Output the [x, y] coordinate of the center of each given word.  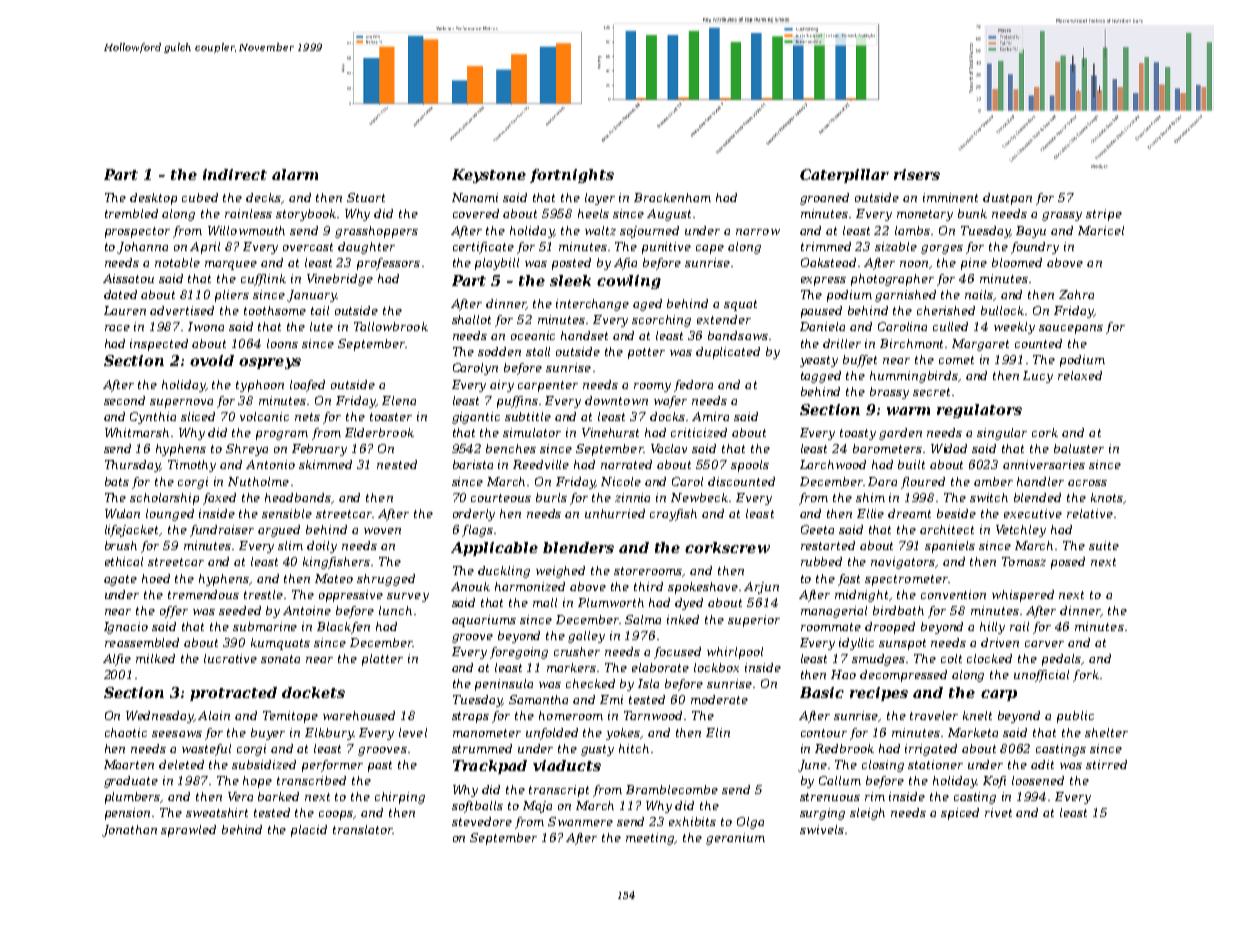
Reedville [541, 464]
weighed [560, 572]
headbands [298, 498]
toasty [858, 434]
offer [174, 612]
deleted [181, 764]
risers [917, 174]
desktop [153, 199]
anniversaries [1044, 464]
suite [1104, 545]
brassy [889, 393]
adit [1042, 764]
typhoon [260, 386]
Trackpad [490, 767]
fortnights [572, 176]
